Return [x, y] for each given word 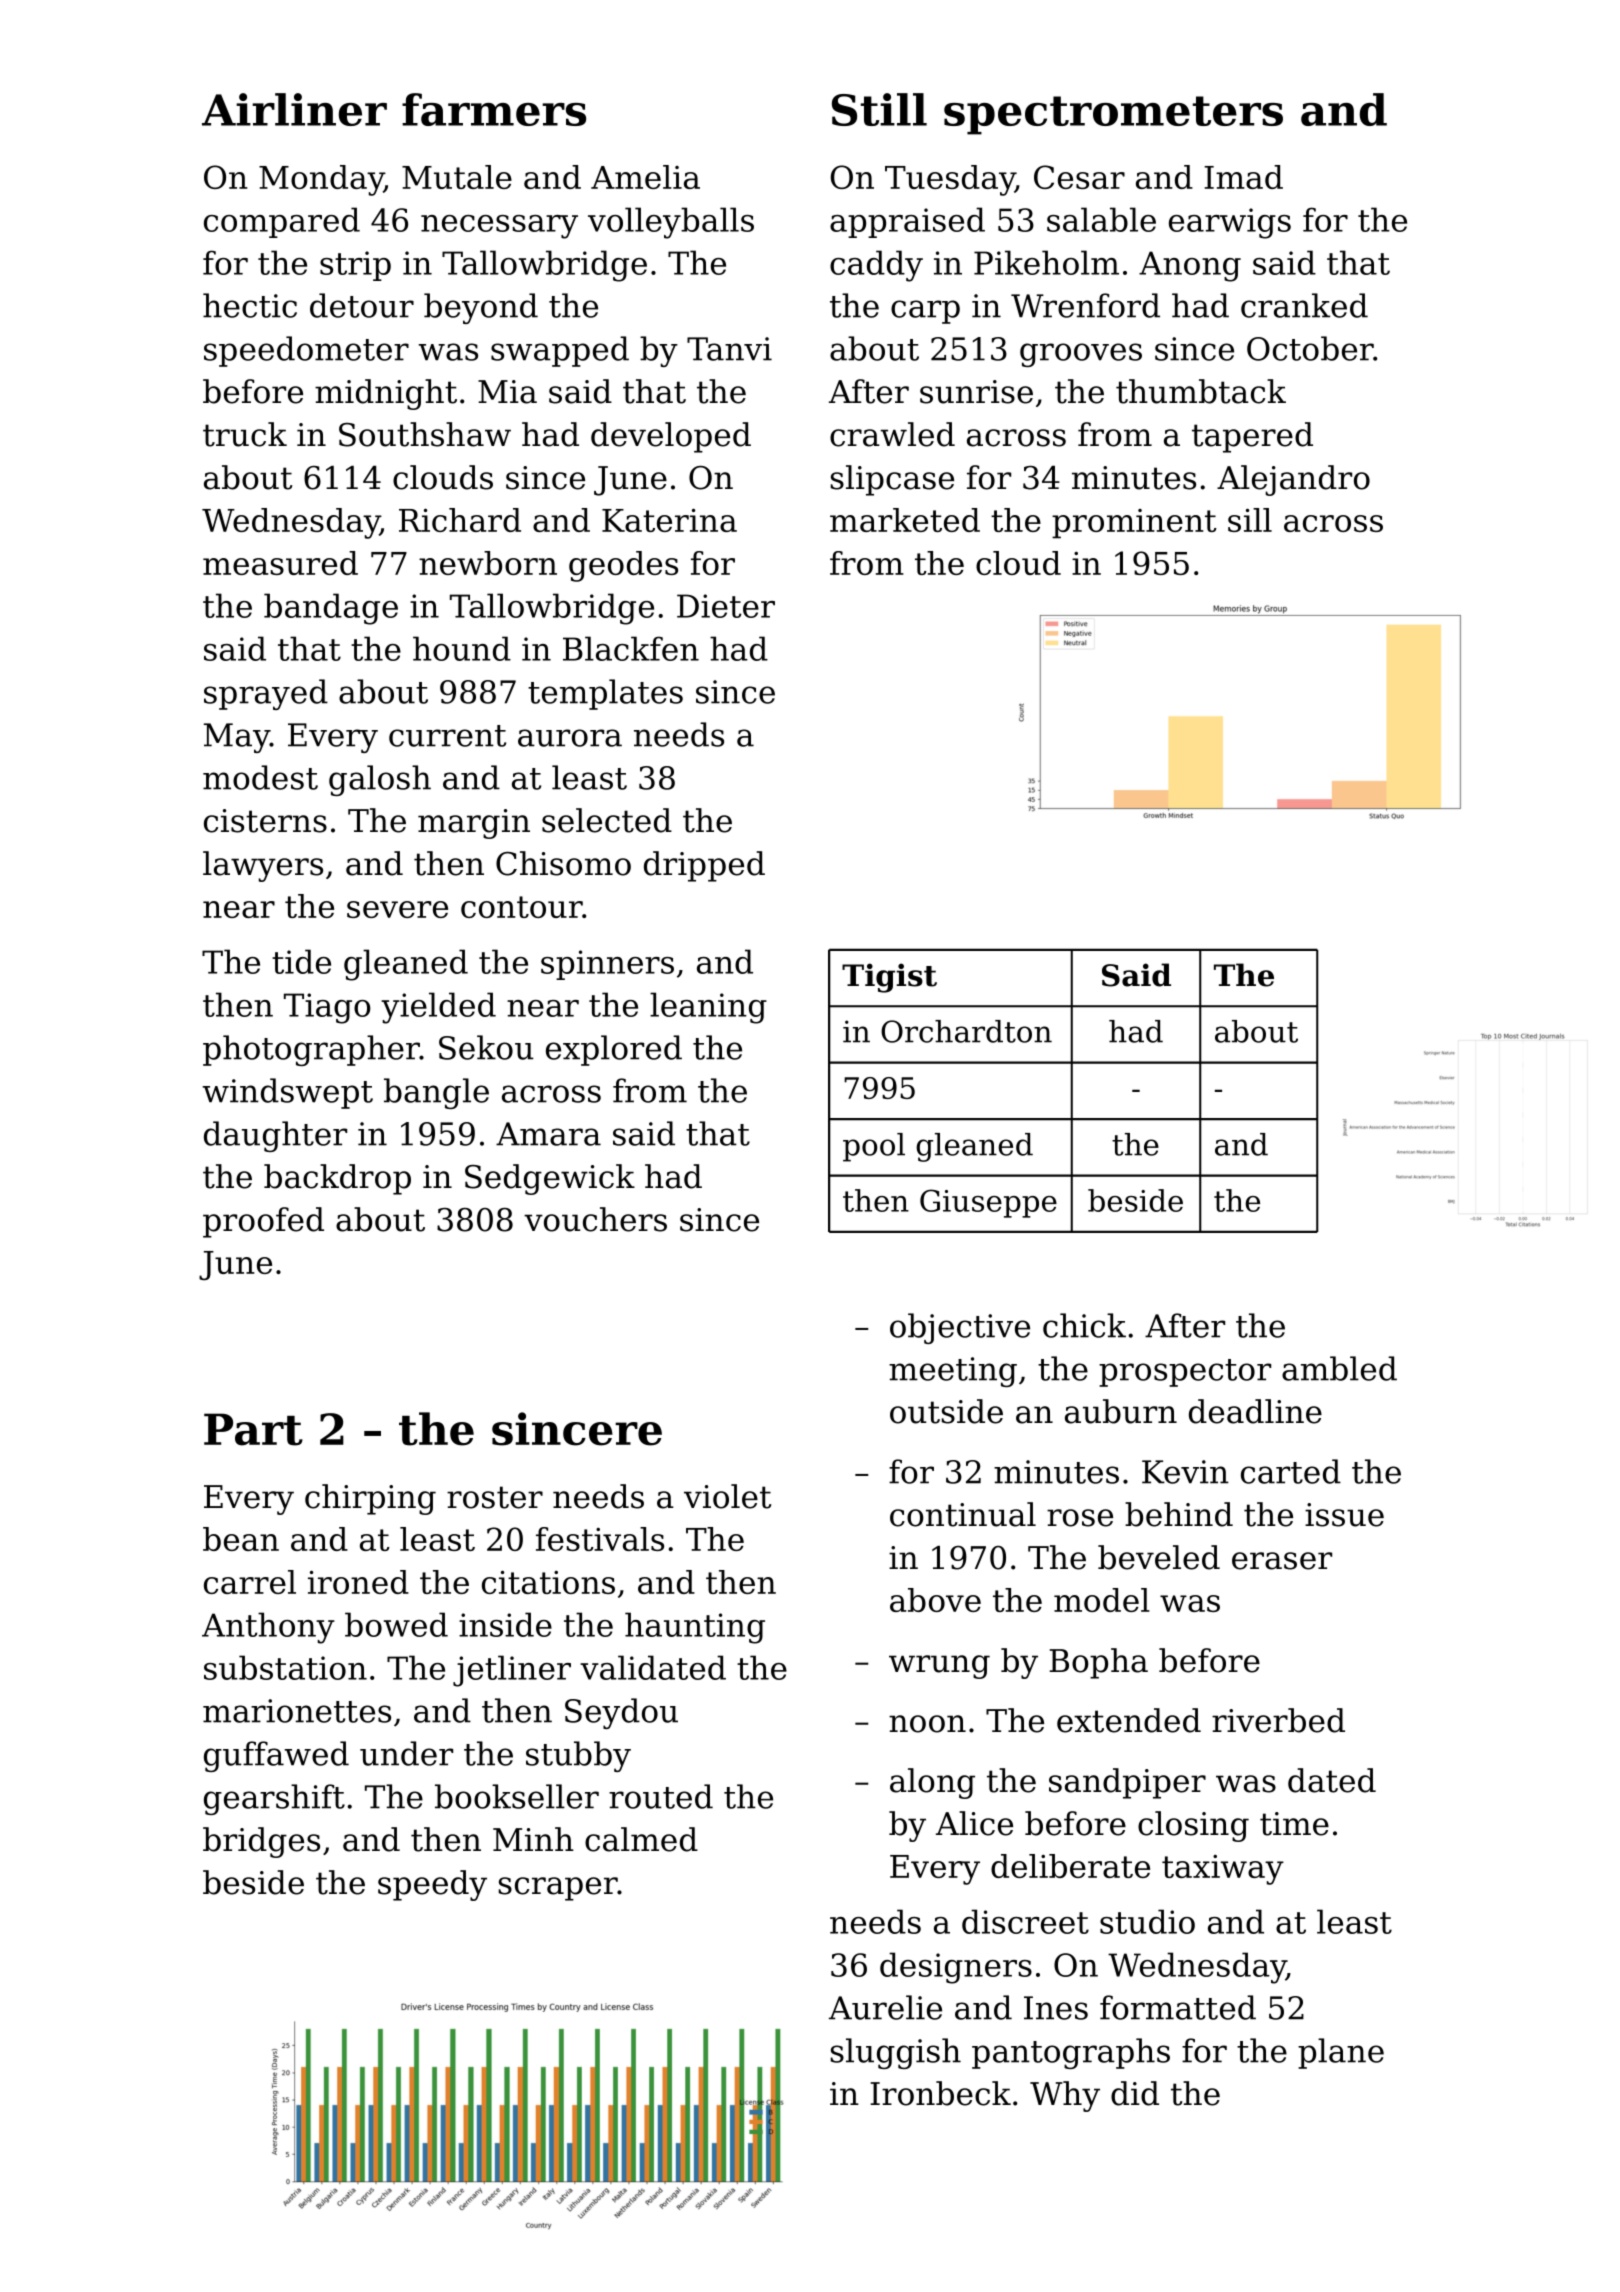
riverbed [1278, 1720]
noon [927, 1724]
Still [879, 109]
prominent [1134, 524]
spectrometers [1113, 115]
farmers [494, 109]
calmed [641, 1839]
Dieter [726, 606]
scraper [558, 1889]
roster [495, 1497]
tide [301, 961]
